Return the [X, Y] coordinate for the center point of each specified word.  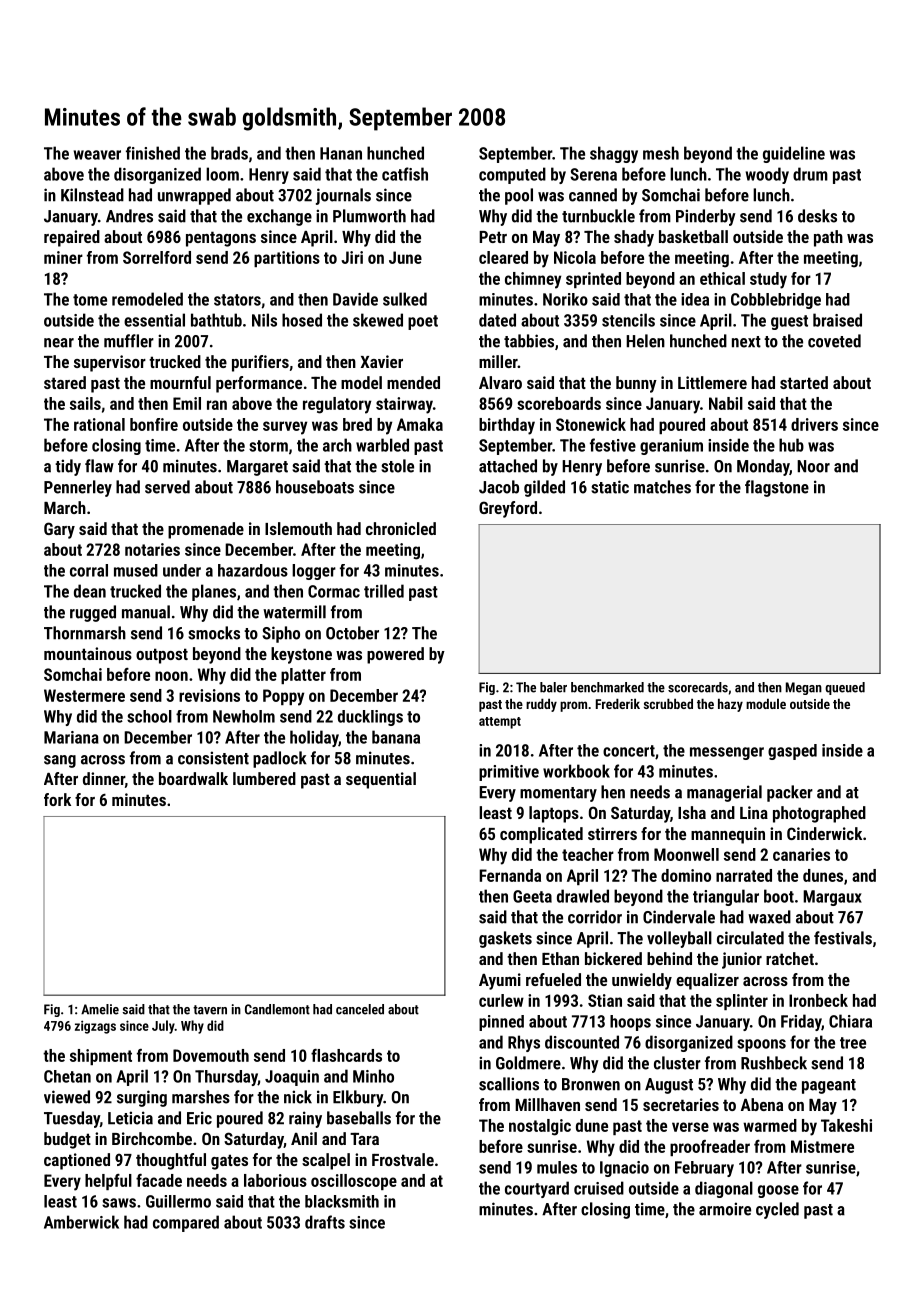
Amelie [100, 1009]
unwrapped [194, 196]
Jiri [352, 257]
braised [837, 320]
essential [154, 320]
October [352, 633]
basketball [693, 236]
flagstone [777, 488]
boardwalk [193, 778]
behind [669, 958]
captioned [77, 1161]
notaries [152, 549]
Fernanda [510, 875]
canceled [360, 1009]
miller [498, 361]
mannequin [728, 835]
